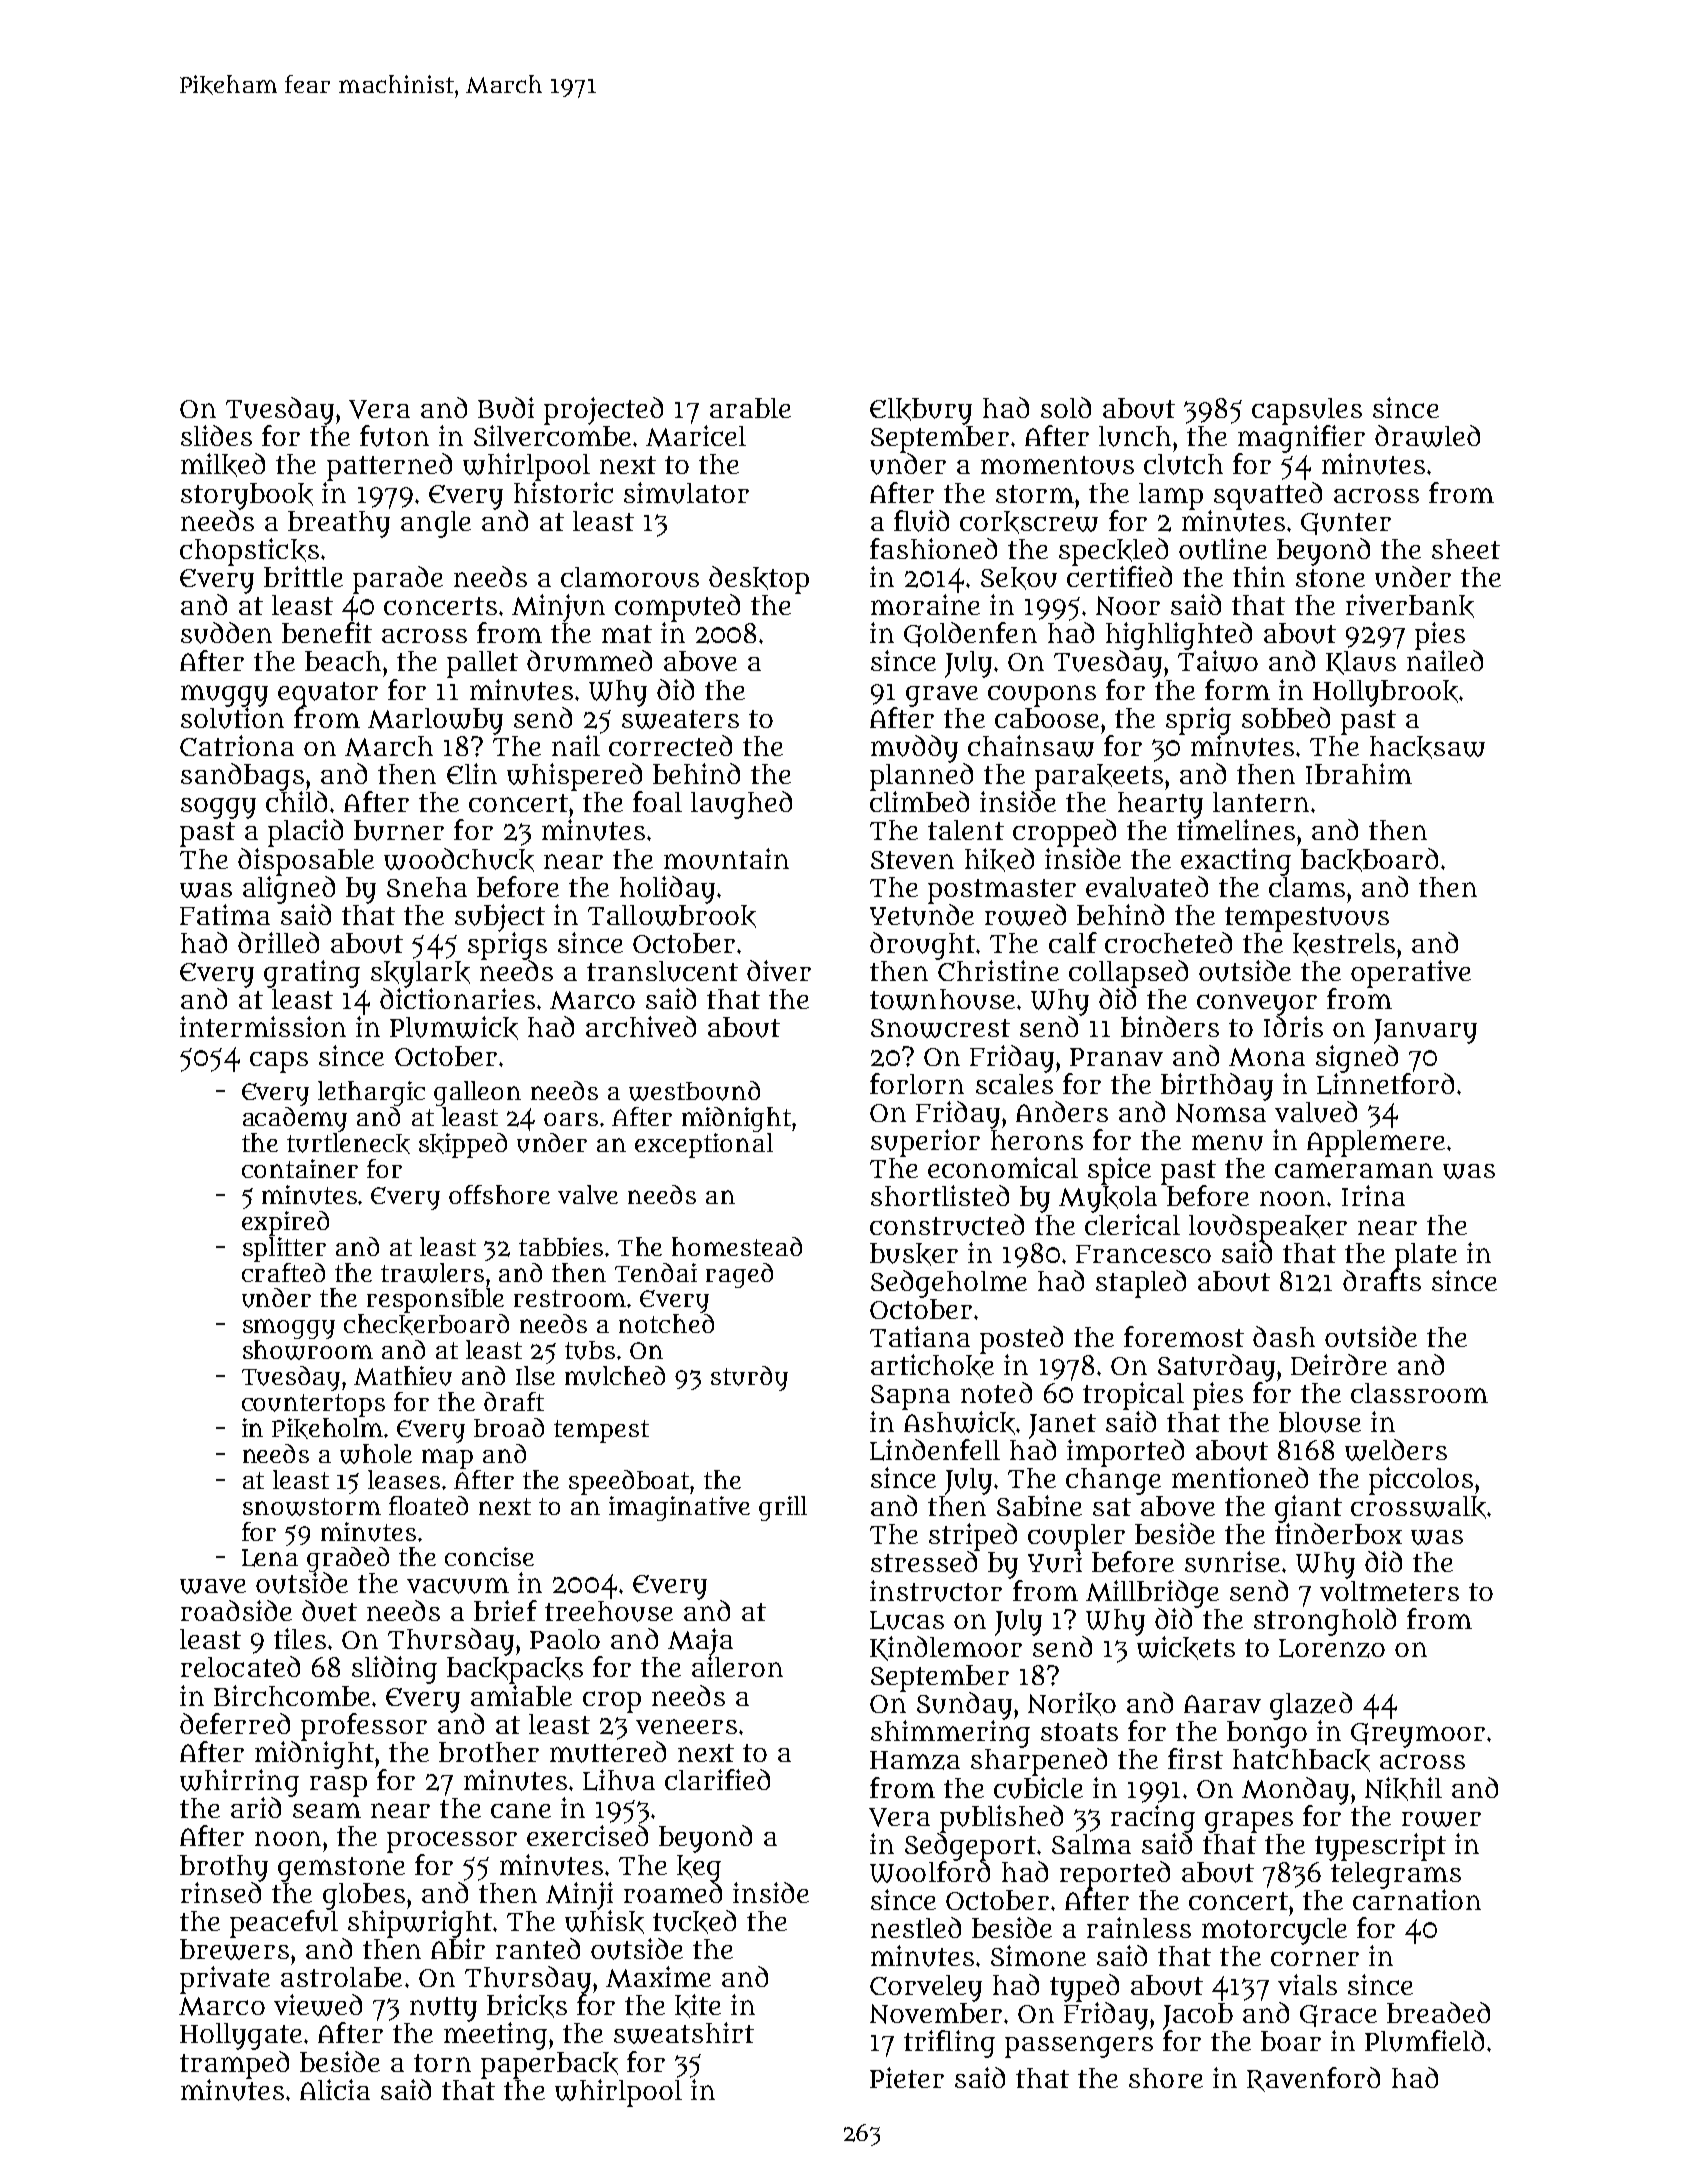 Image resolution: width=1683 pixels, height=2178 pixels. Describe the element at coordinates (704, 1145) in the screenshot. I see `exceptional` at that location.
